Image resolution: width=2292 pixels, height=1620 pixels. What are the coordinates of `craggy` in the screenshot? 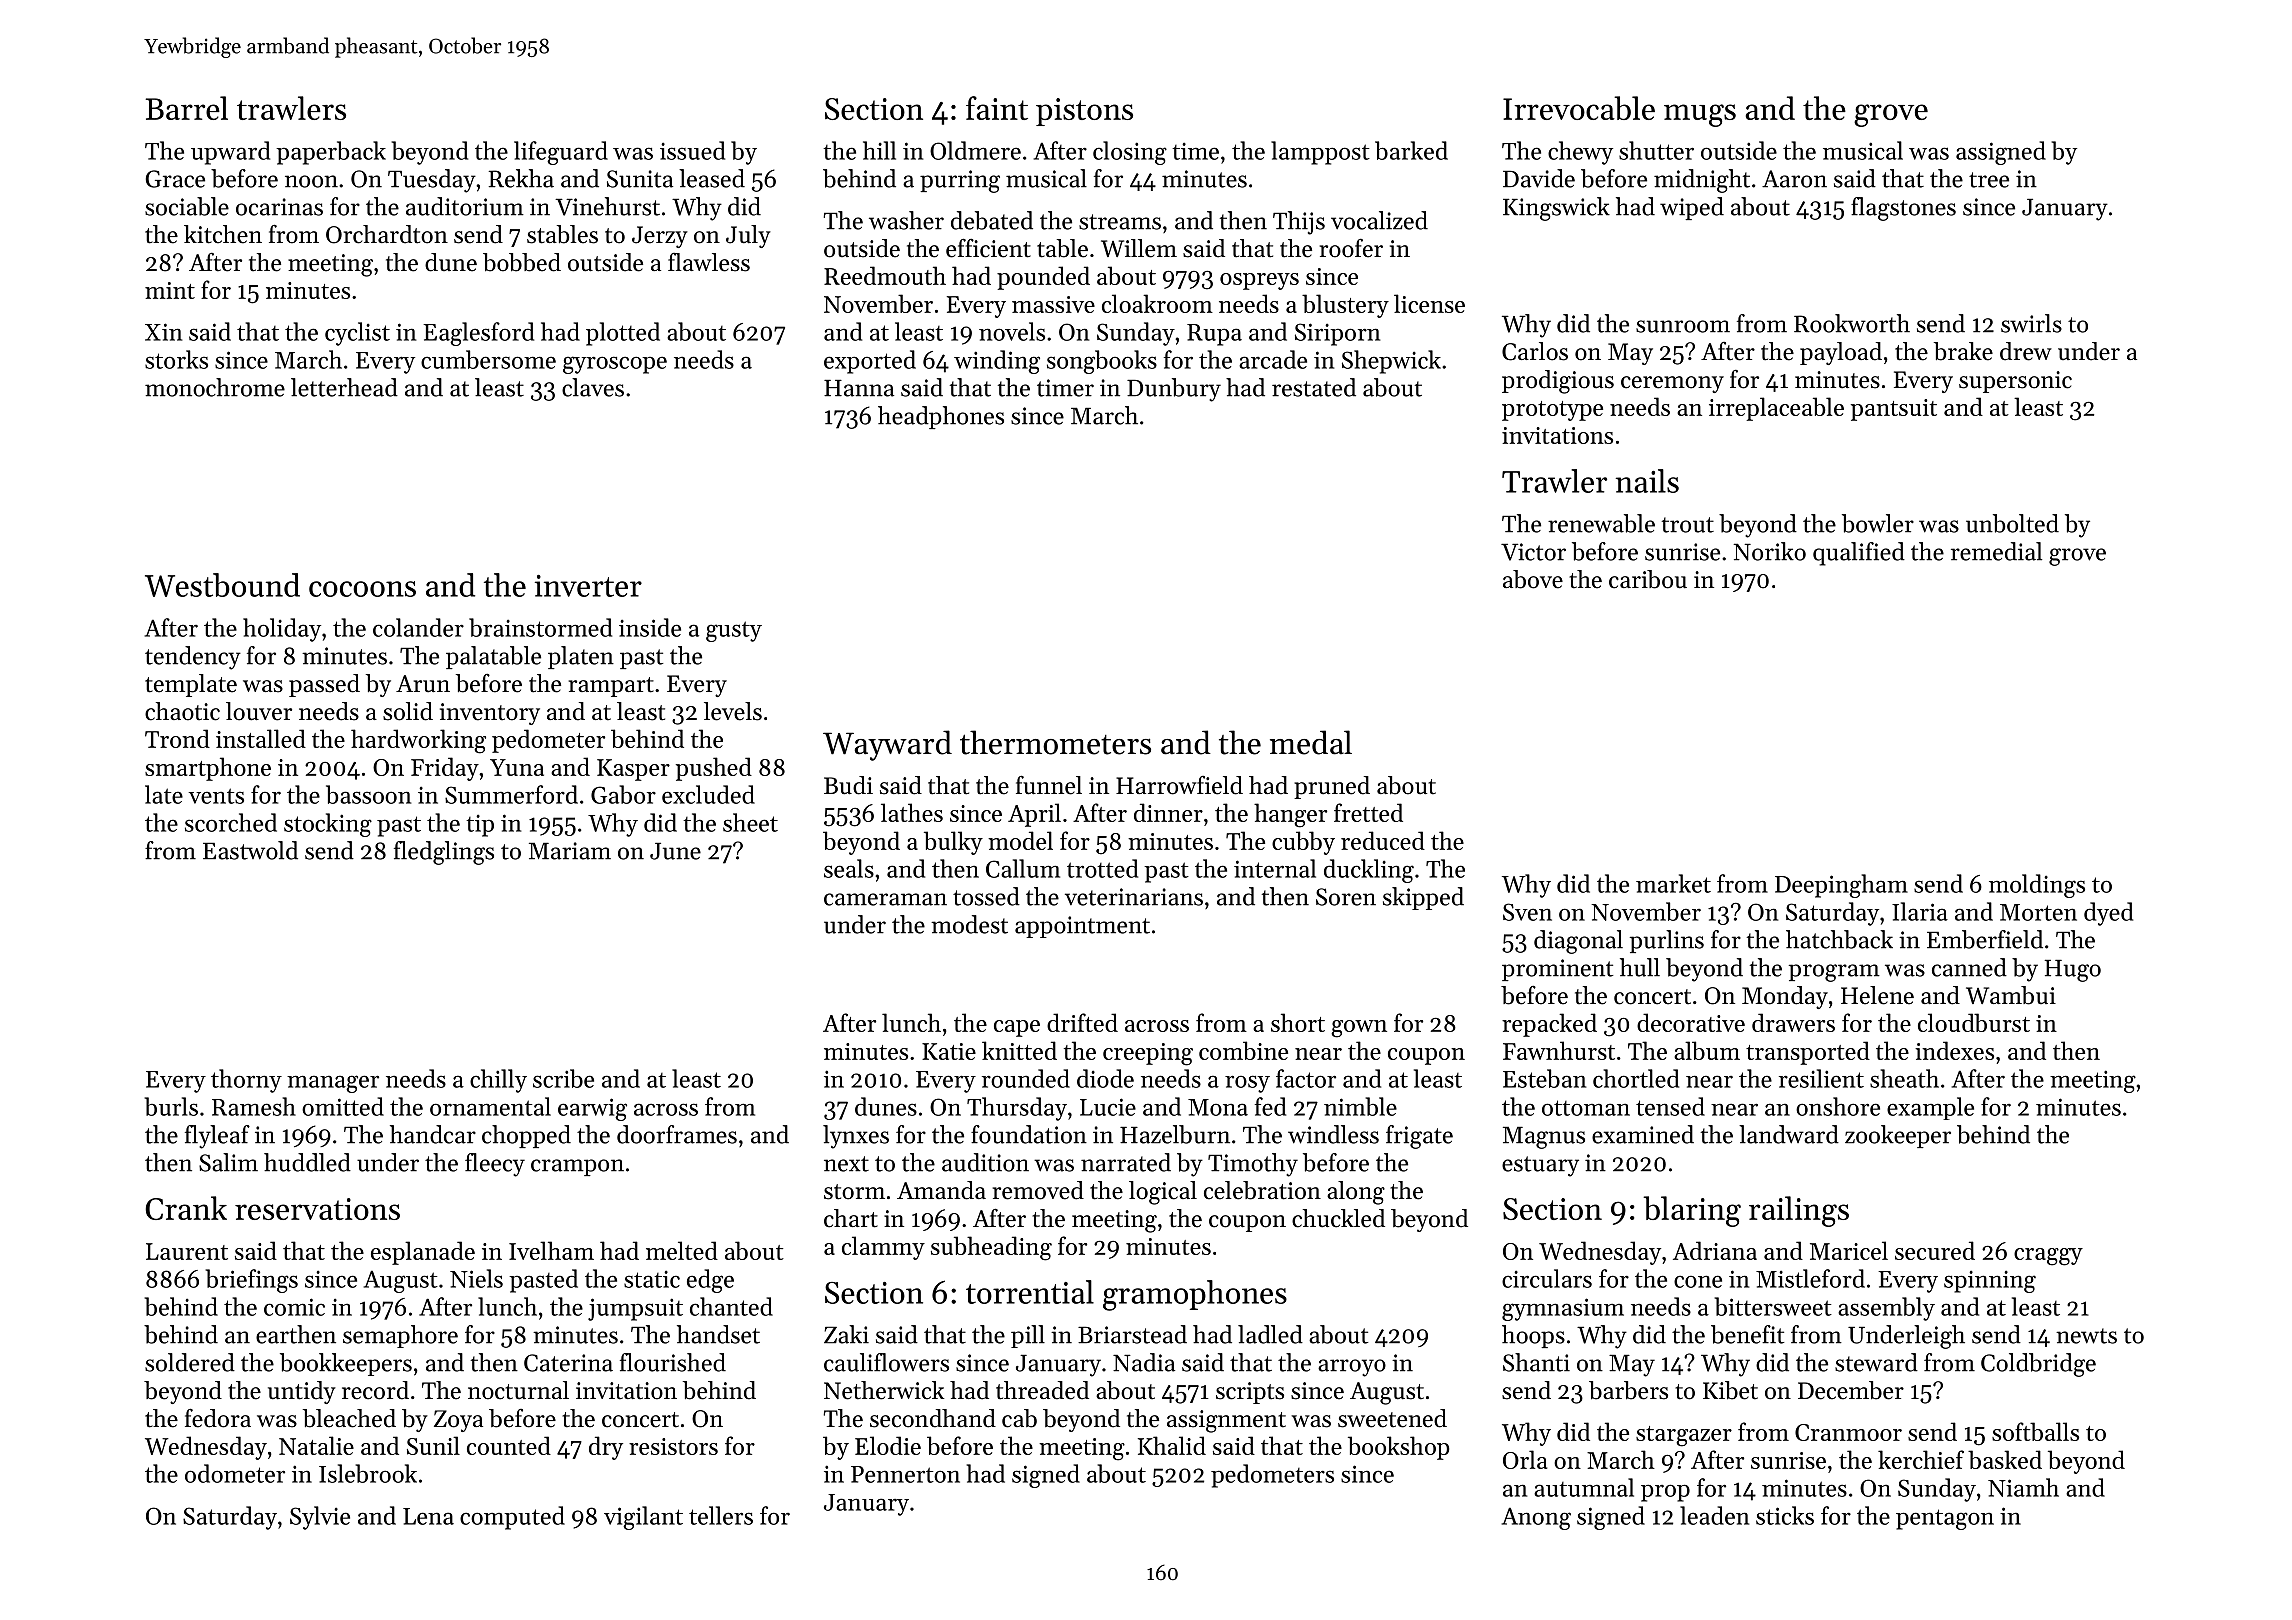 It's located at (2048, 1257).
